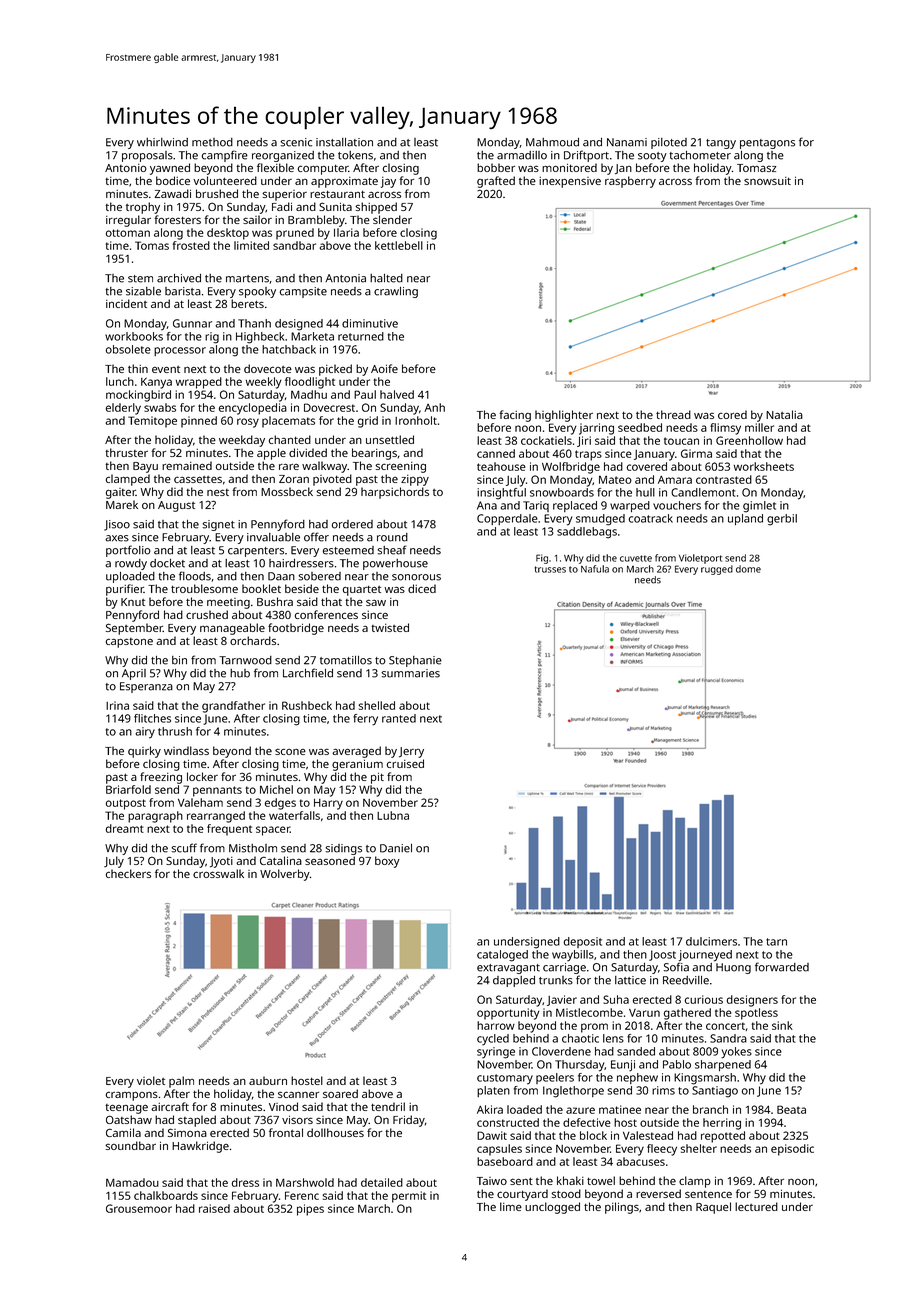  What do you see at coordinates (630, 182) in the screenshot?
I see `raspberry` at bounding box center [630, 182].
